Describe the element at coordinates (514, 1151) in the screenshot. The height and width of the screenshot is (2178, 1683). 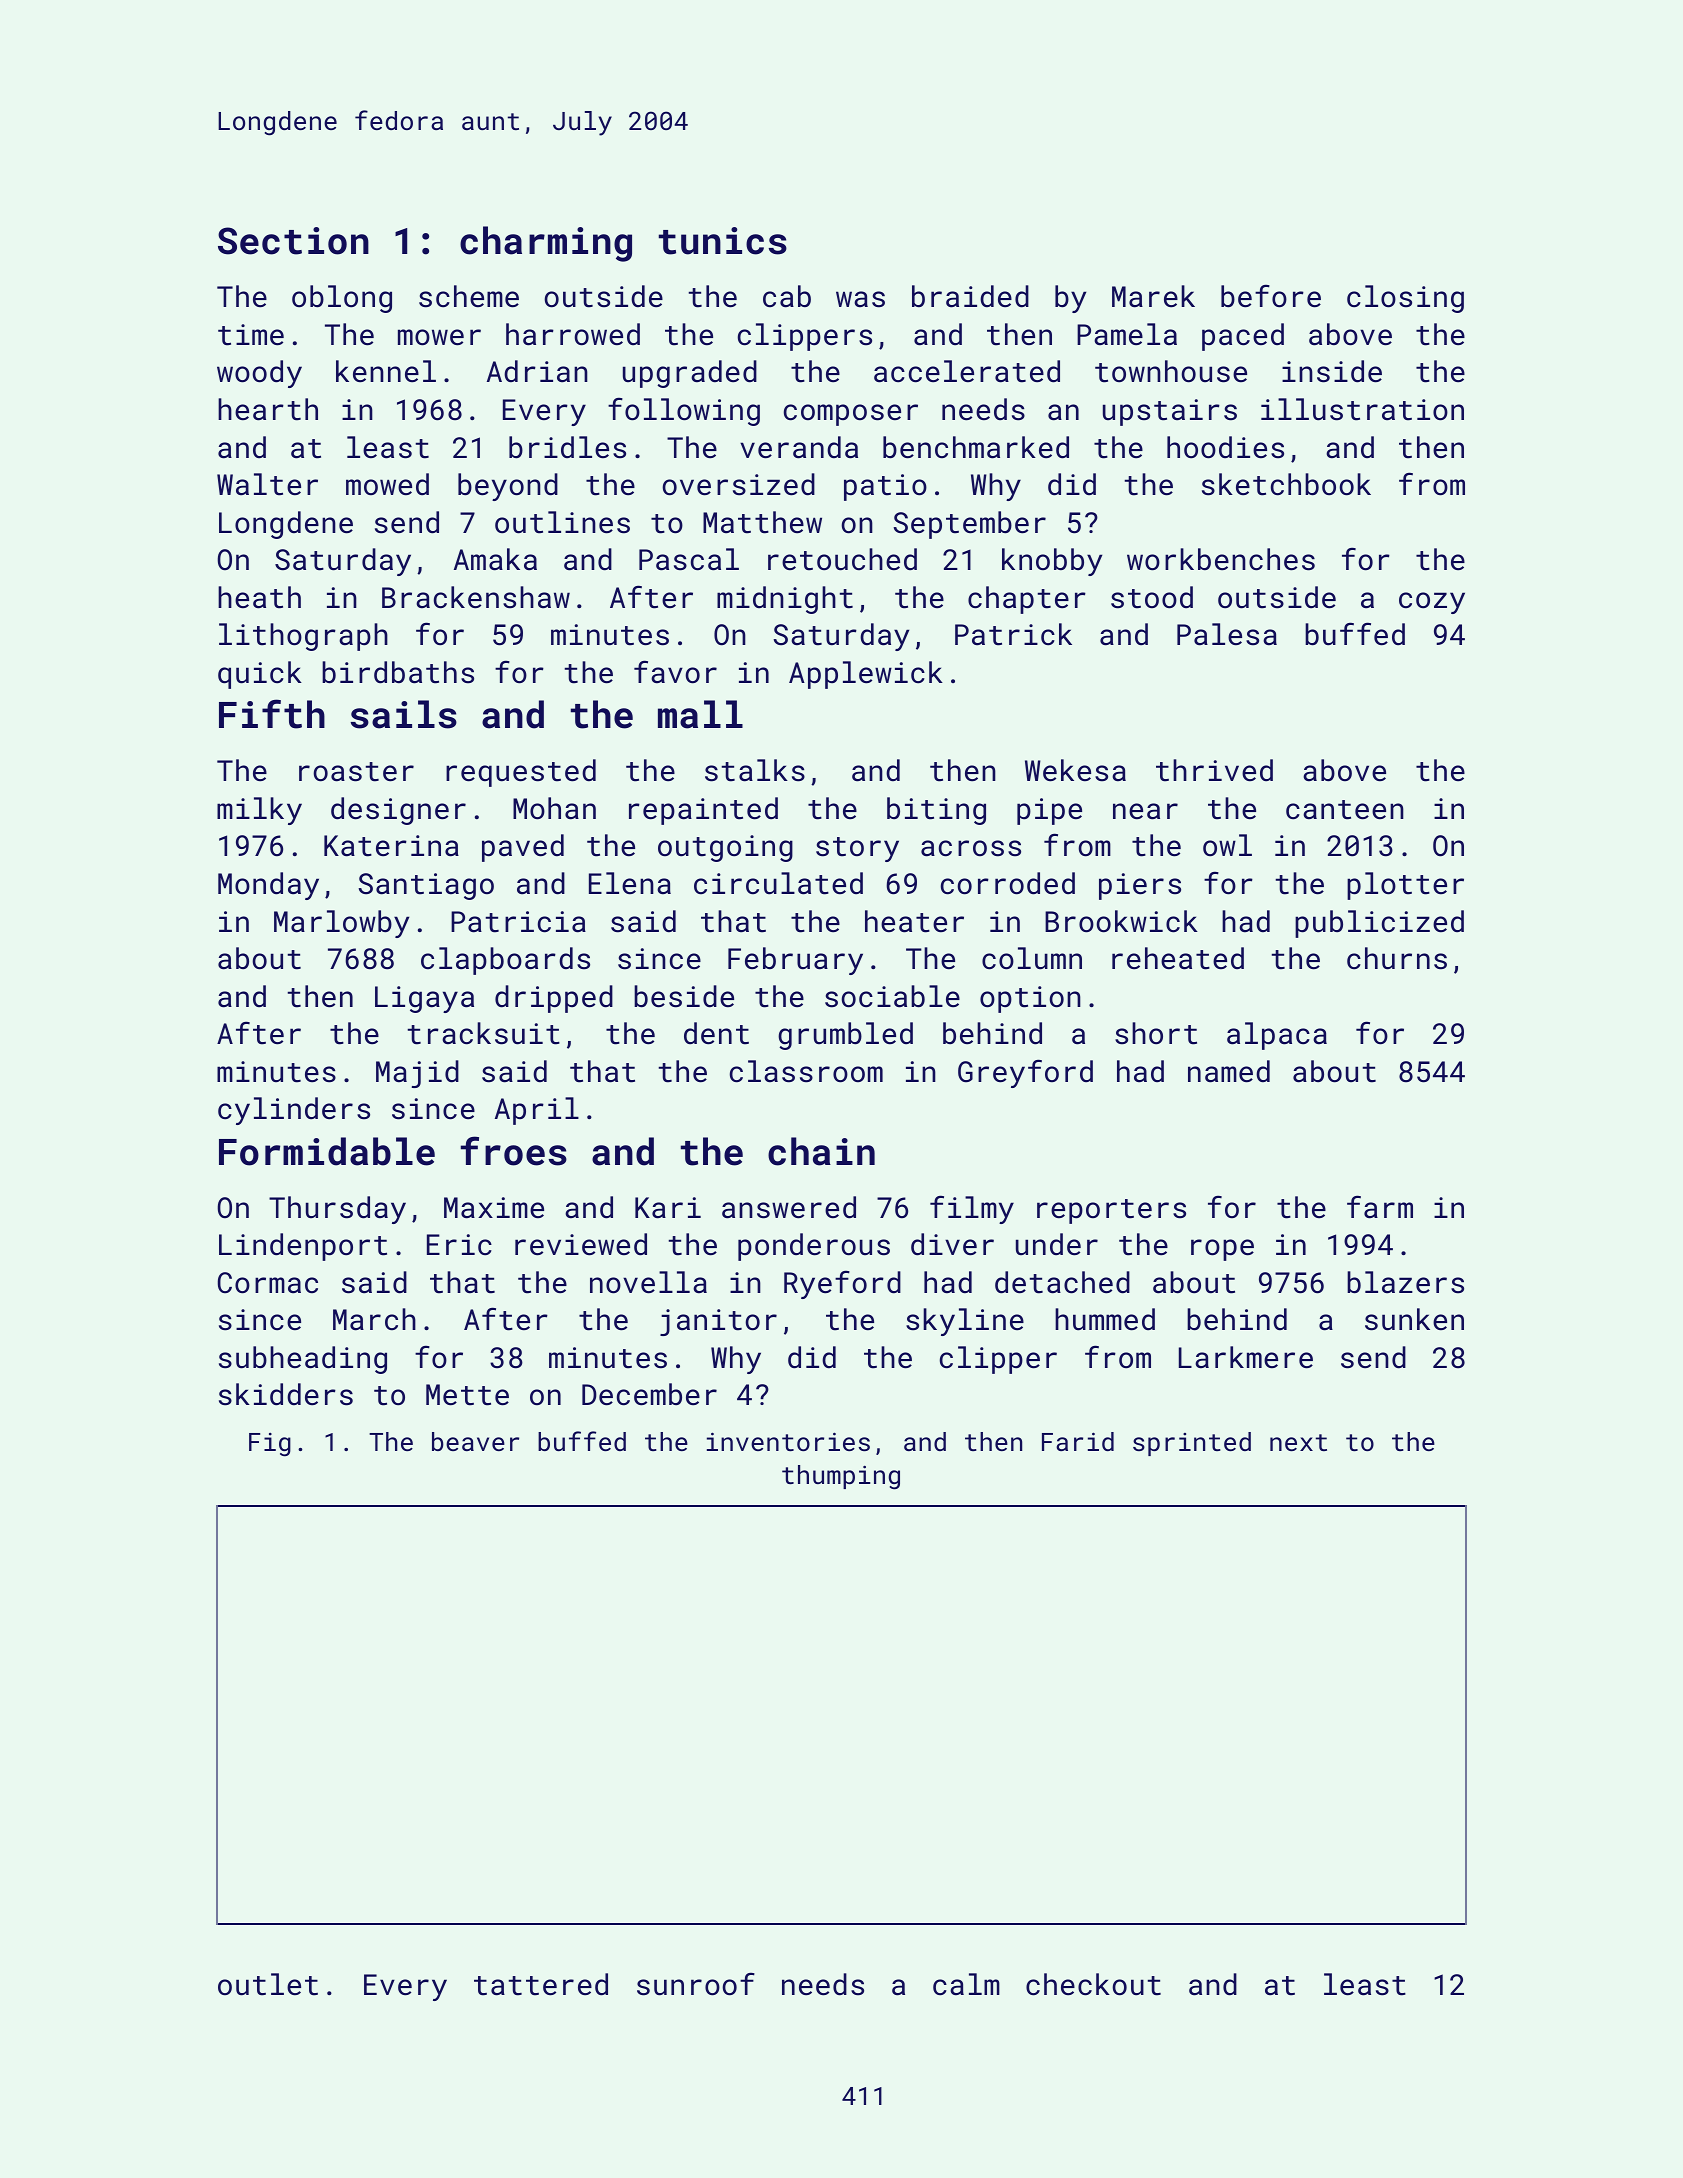
I see `froes` at that location.
